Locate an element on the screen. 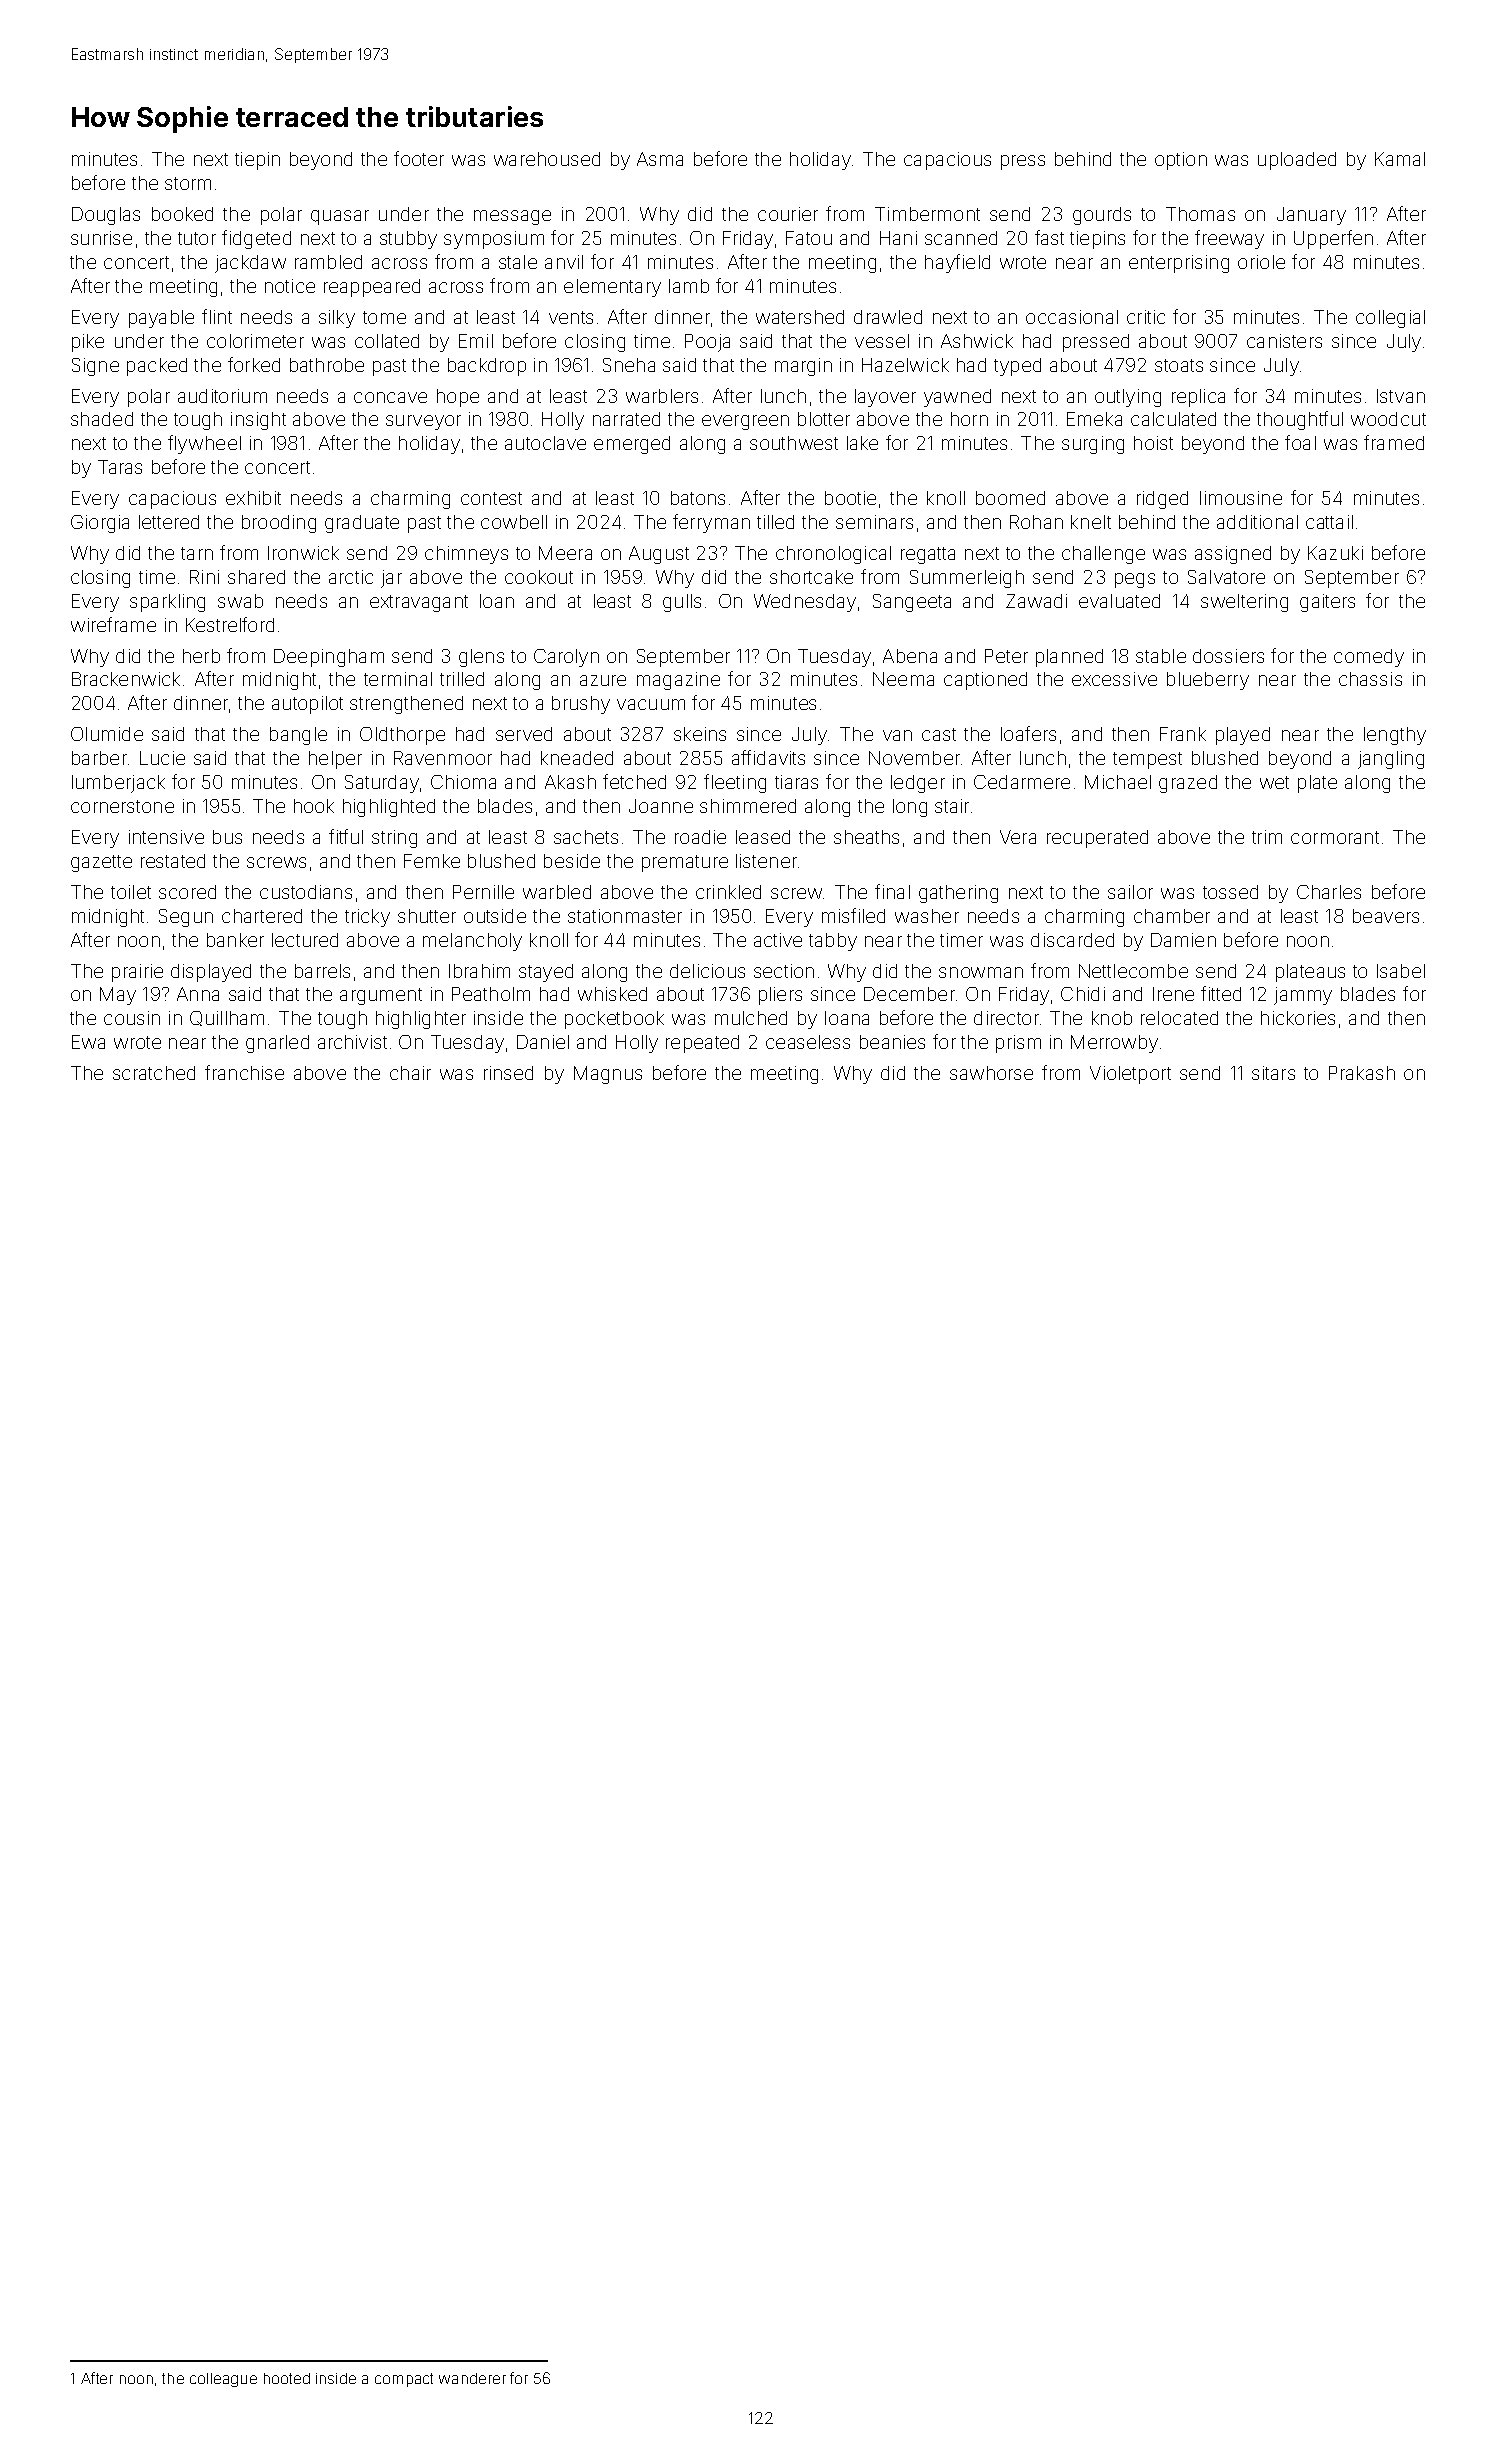 The width and height of the screenshot is (1496, 2464). scratched is located at coordinates (154, 1073).
